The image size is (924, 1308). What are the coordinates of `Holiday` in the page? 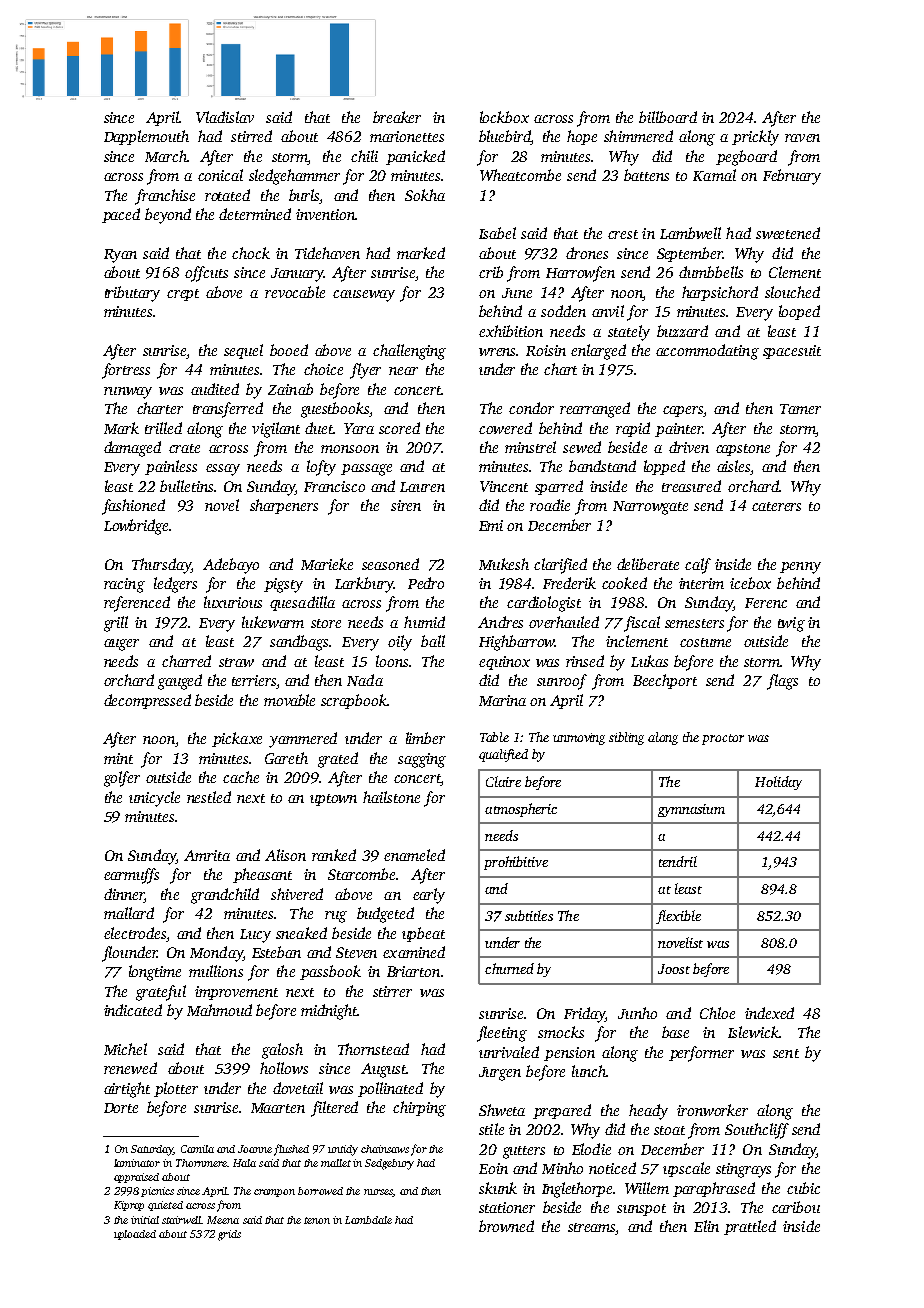 It's located at (778, 783).
